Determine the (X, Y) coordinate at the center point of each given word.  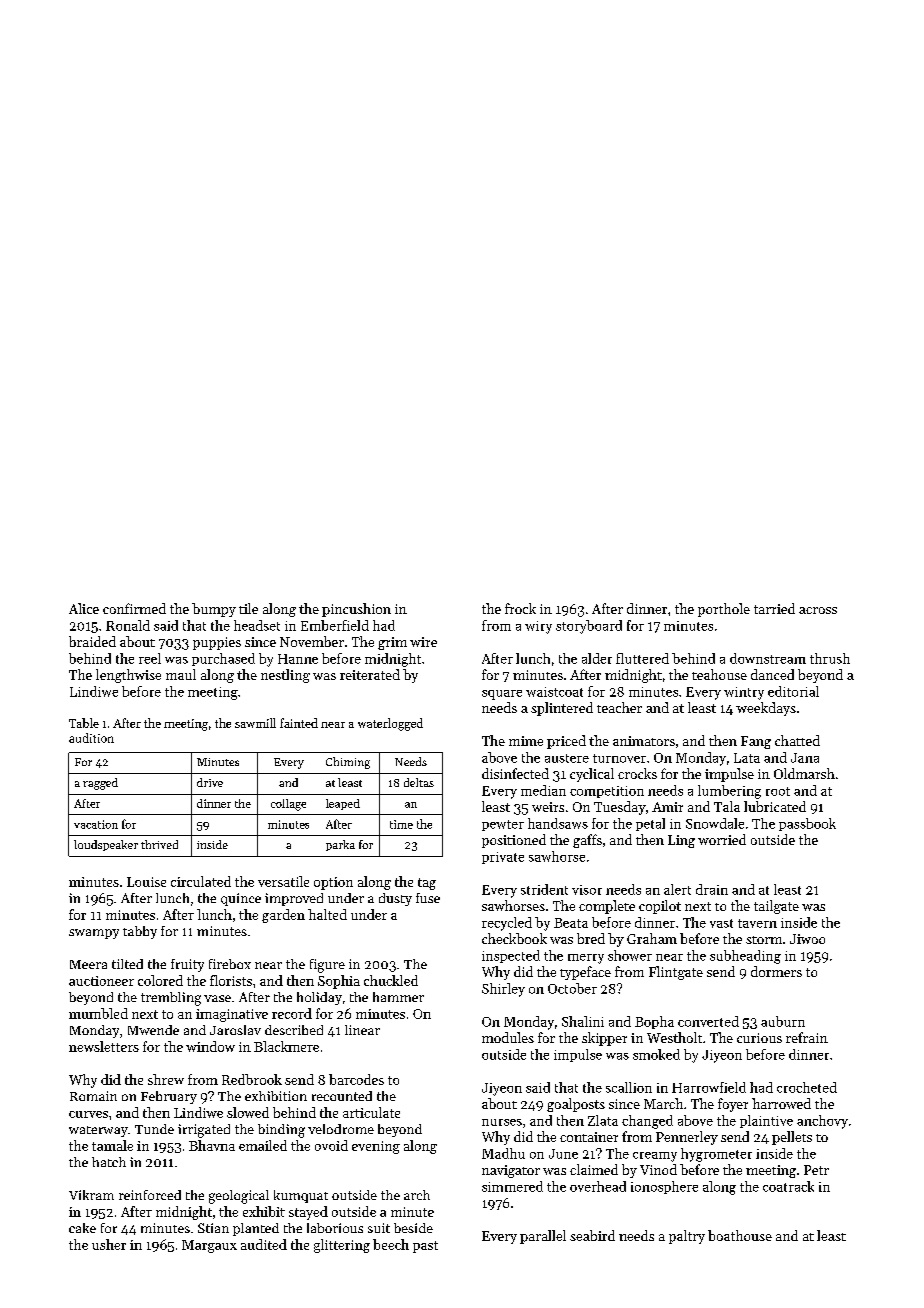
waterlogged (390, 724)
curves (88, 1114)
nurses (502, 1122)
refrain (807, 1037)
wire (423, 642)
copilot (660, 907)
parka (340, 845)
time (401, 824)
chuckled (391, 980)
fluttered (642, 658)
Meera (88, 964)
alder (597, 658)
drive (210, 782)
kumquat (301, 1196)
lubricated (775, 806)
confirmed (134, 608)
